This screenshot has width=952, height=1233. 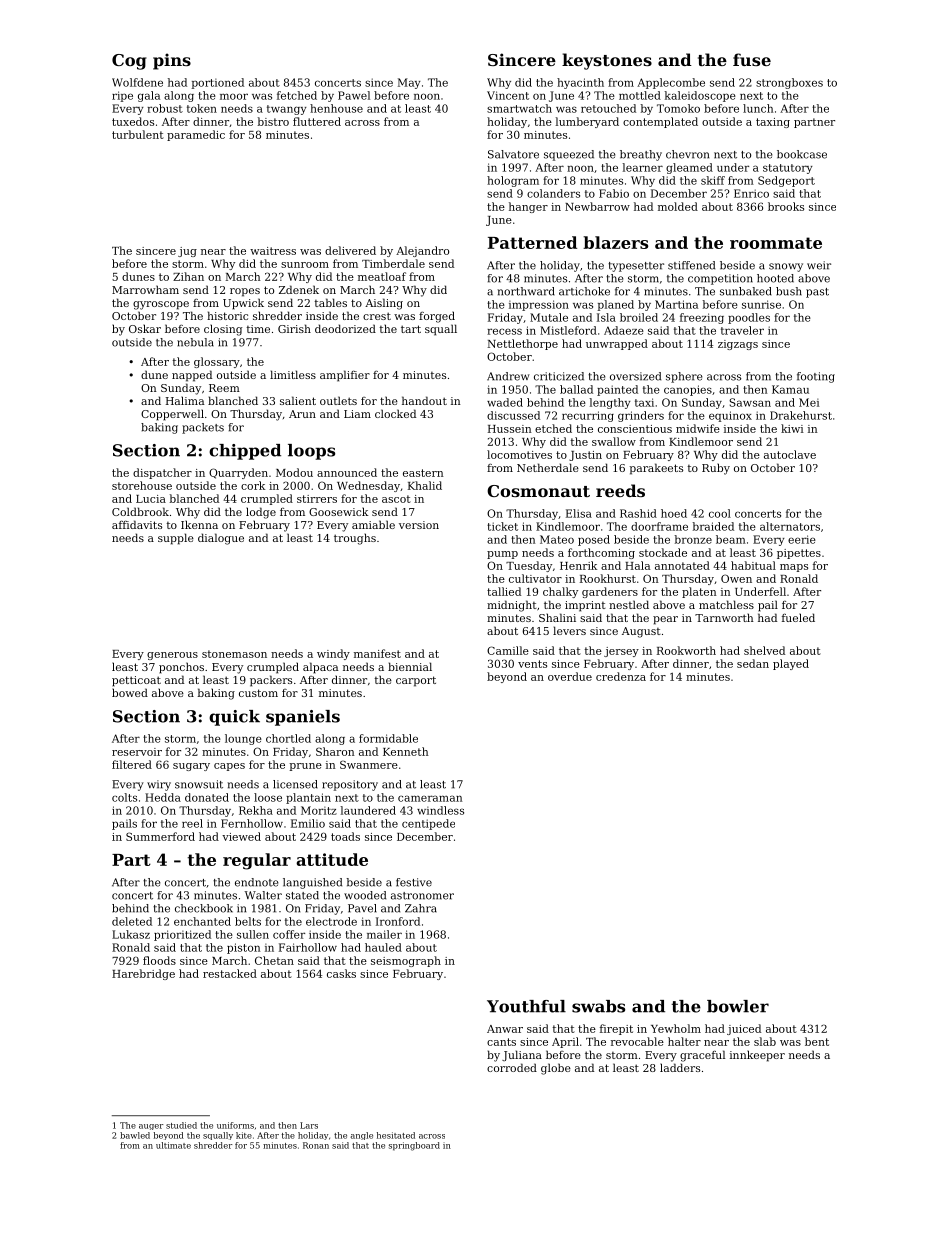 I want to click on lodge, so click(x=261, y=513).
